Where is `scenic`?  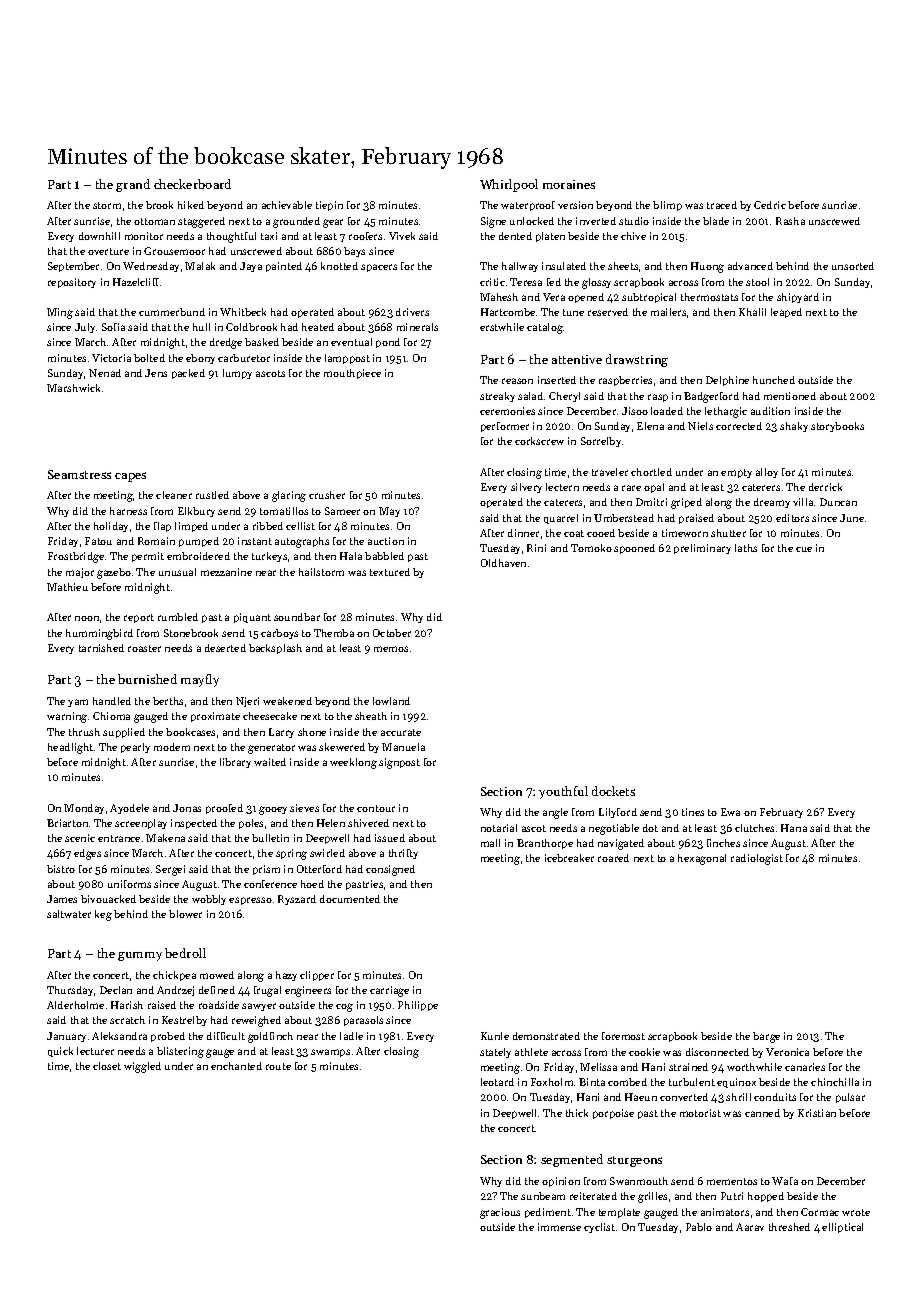
scenic is located at coordinates (80, 838).
